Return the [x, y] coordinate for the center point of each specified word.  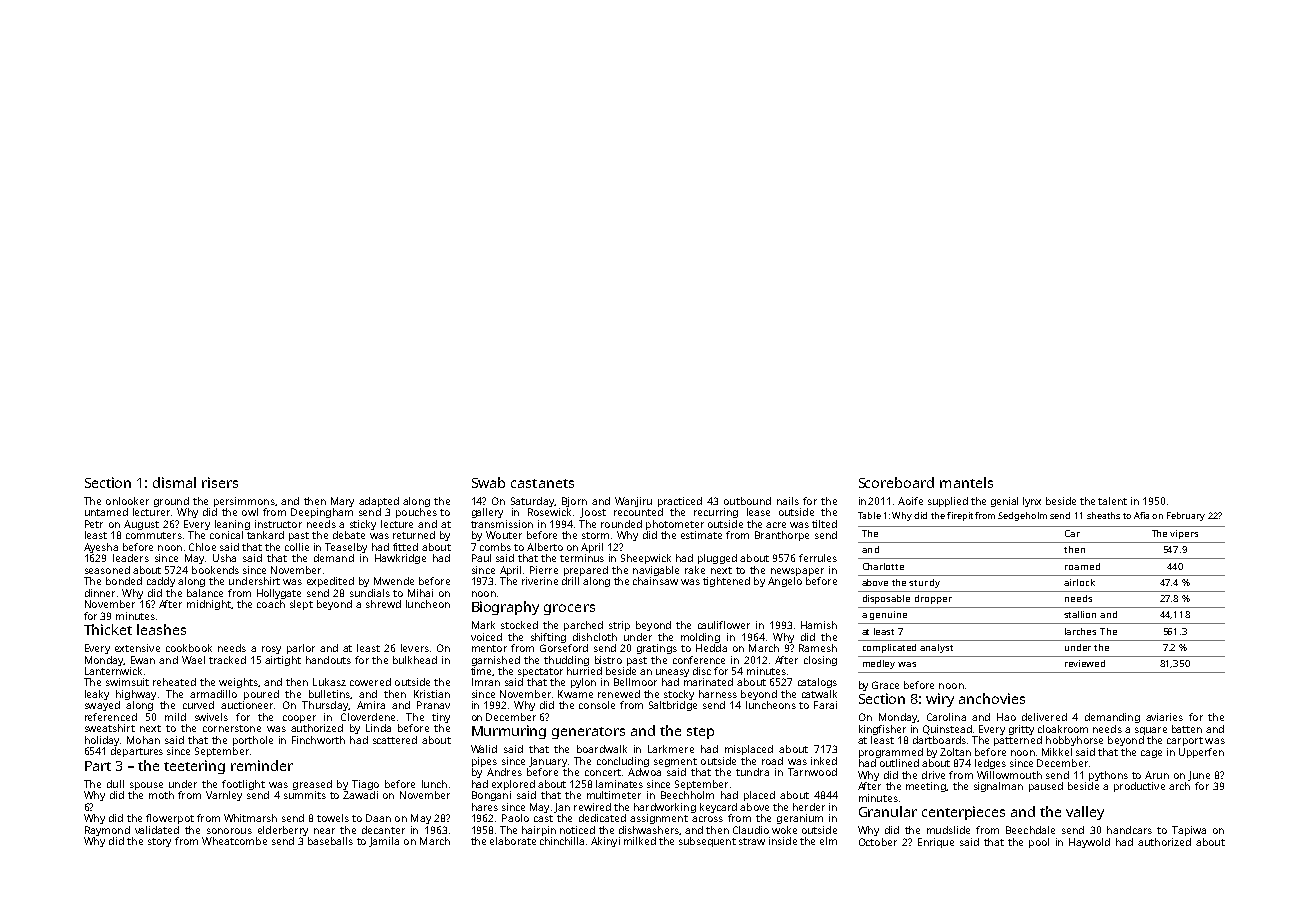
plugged [717, 559]
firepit [960, 516]
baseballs [330, 841]
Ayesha [101, 548]
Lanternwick [113, 671]
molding [700, 638]
